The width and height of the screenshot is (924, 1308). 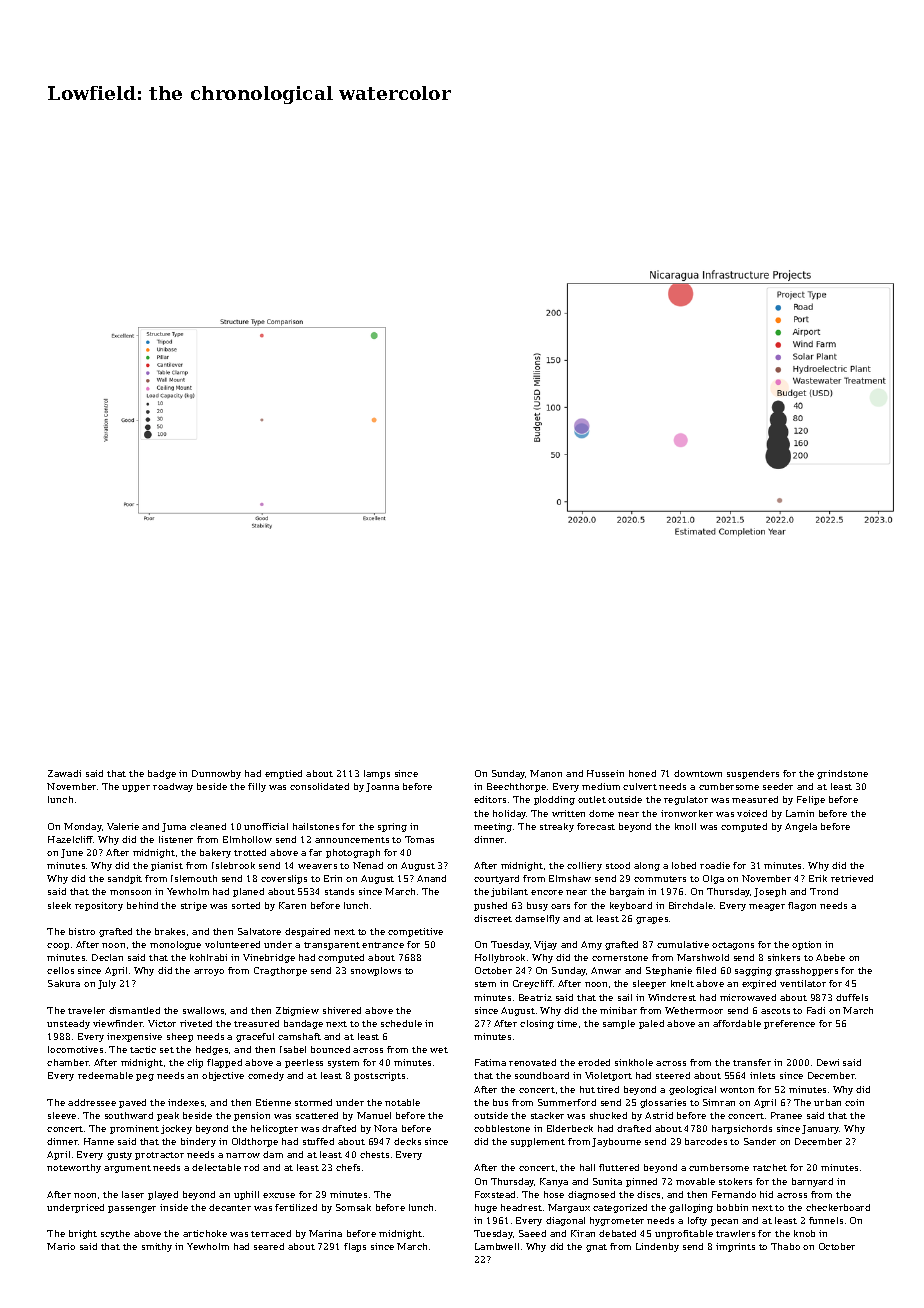 I want to click on Lambwell, so click(x=497, y=1246).
